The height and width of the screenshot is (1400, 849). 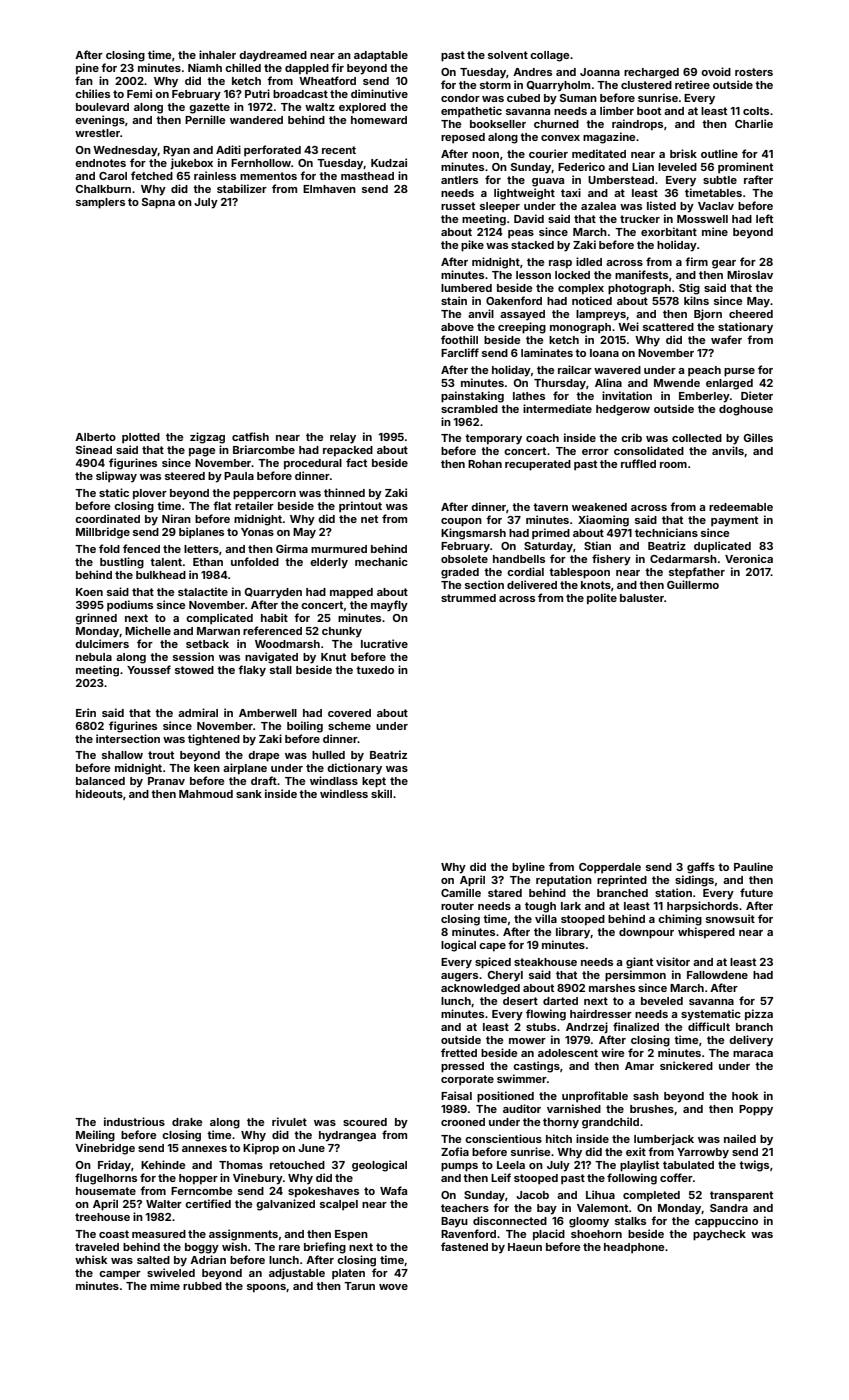 I want to click on inhaler, so click(x=217, y=54).
